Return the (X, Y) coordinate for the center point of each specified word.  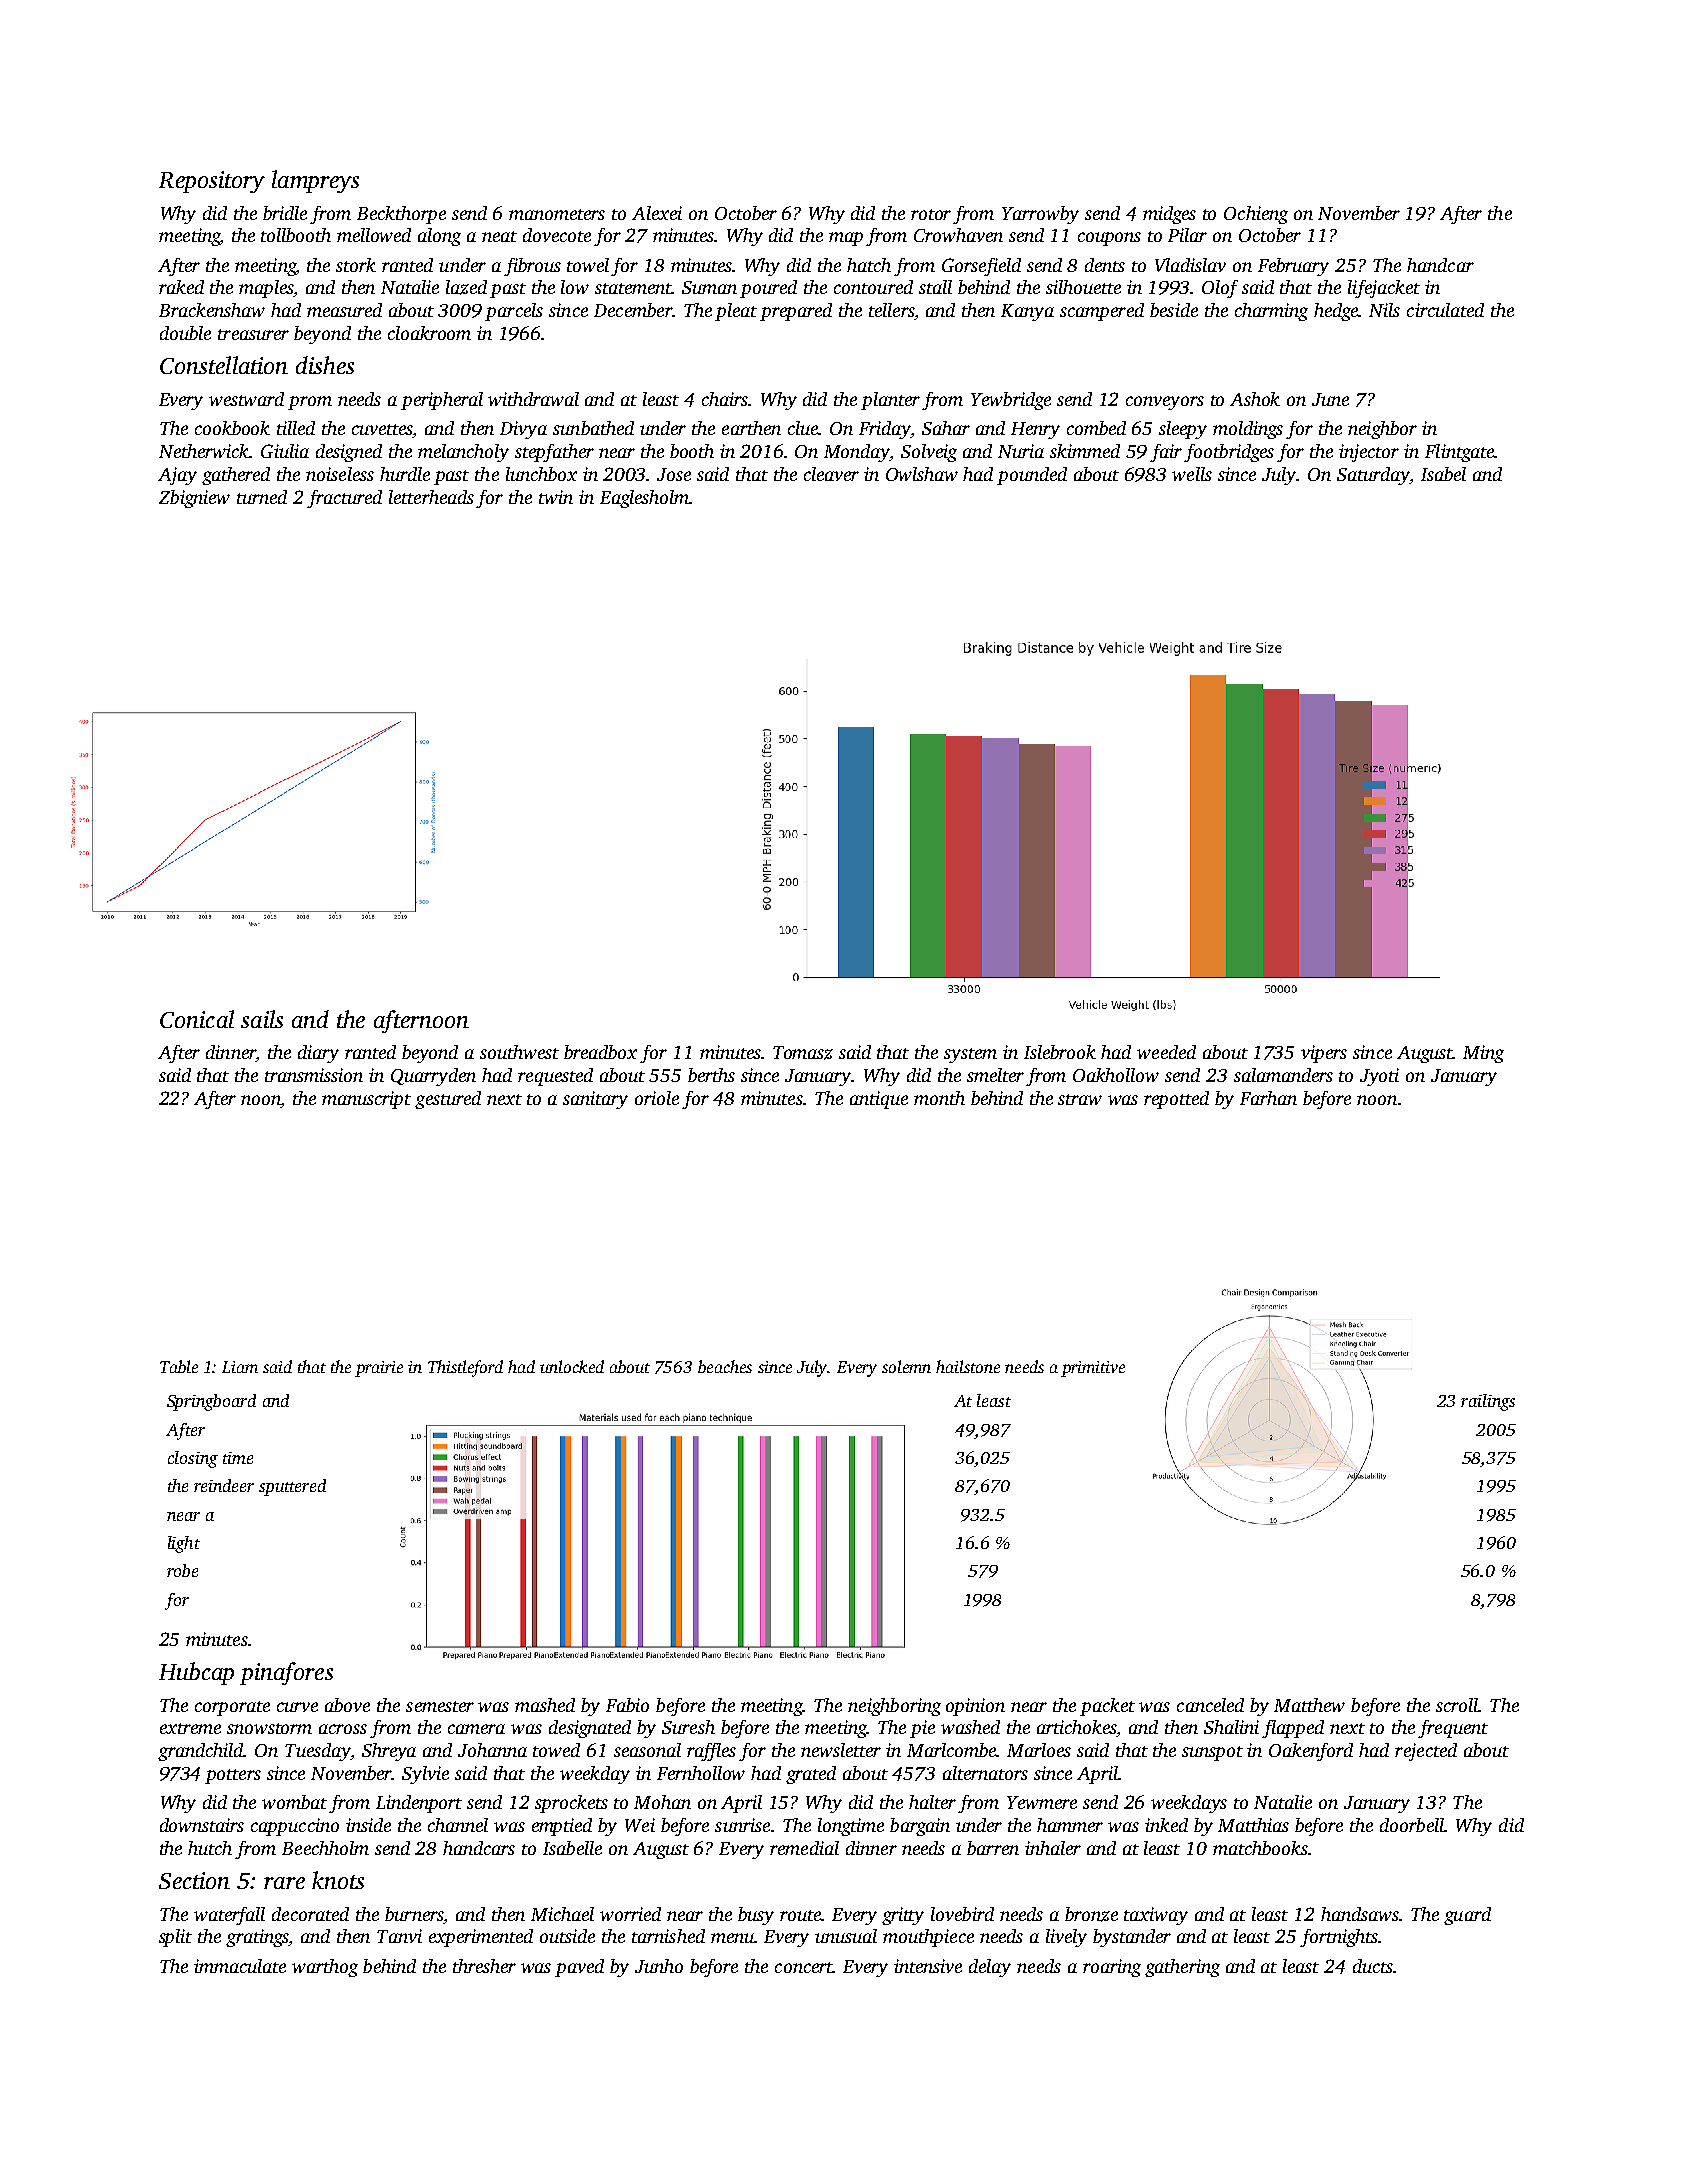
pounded (1032, 476)
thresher (484, 1966)
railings (1488, 1402)
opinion (975, 1707)
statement (633, 288)
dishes (325, 365)
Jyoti (1379, 1077)
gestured (448, 1100)
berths (711, 1075)
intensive (928, 1966)
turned (262, 497)
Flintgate (1459, 453)
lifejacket (1384, 289)
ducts (1373, 1966)
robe (182, 1570)
